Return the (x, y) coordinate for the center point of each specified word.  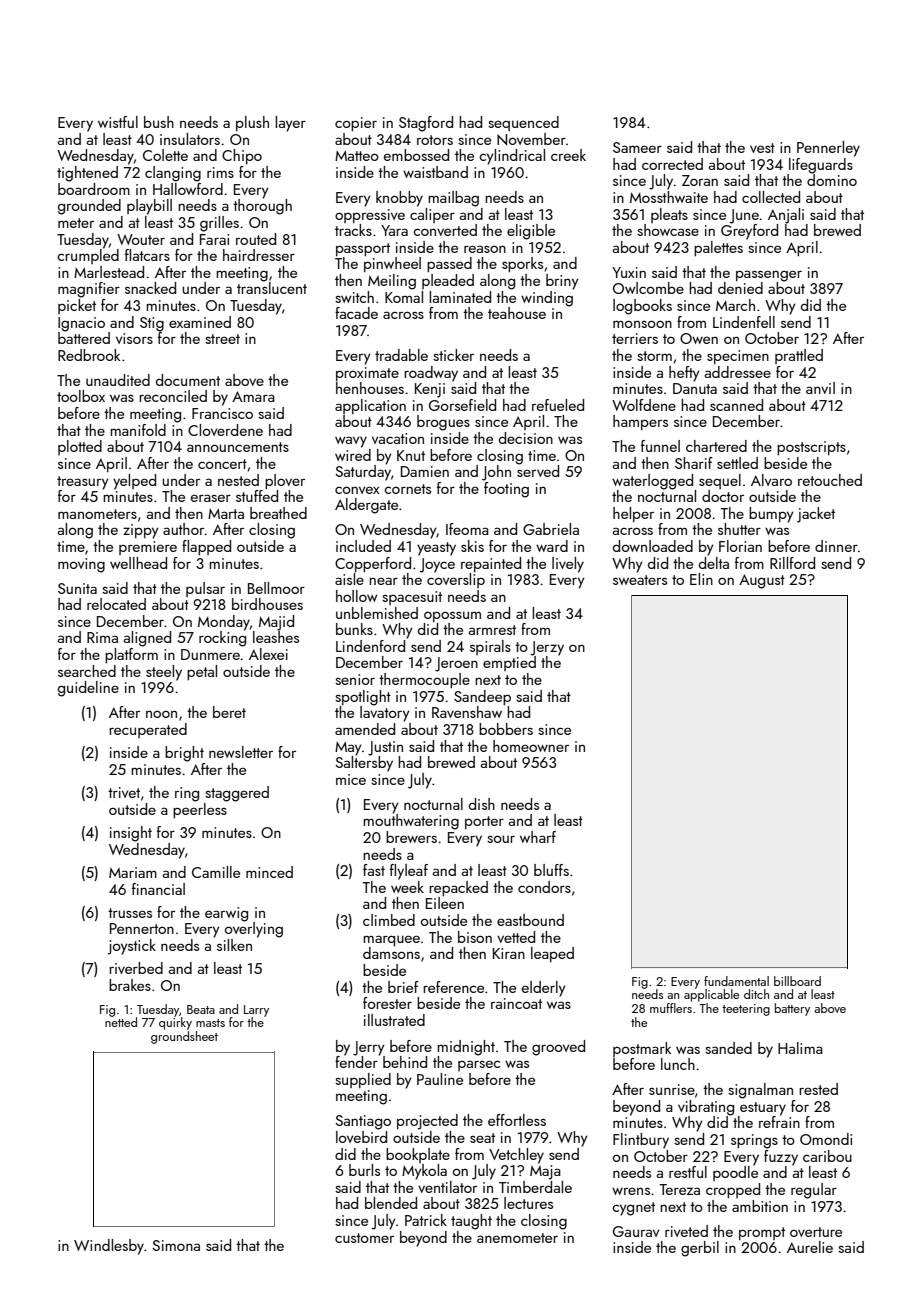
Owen (699, 338)
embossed (416, 155)
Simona (176, 1245)
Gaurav (636, 1231)
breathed (278, 513)
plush (252, 123)
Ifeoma (467, 529)
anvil (820, 388)
